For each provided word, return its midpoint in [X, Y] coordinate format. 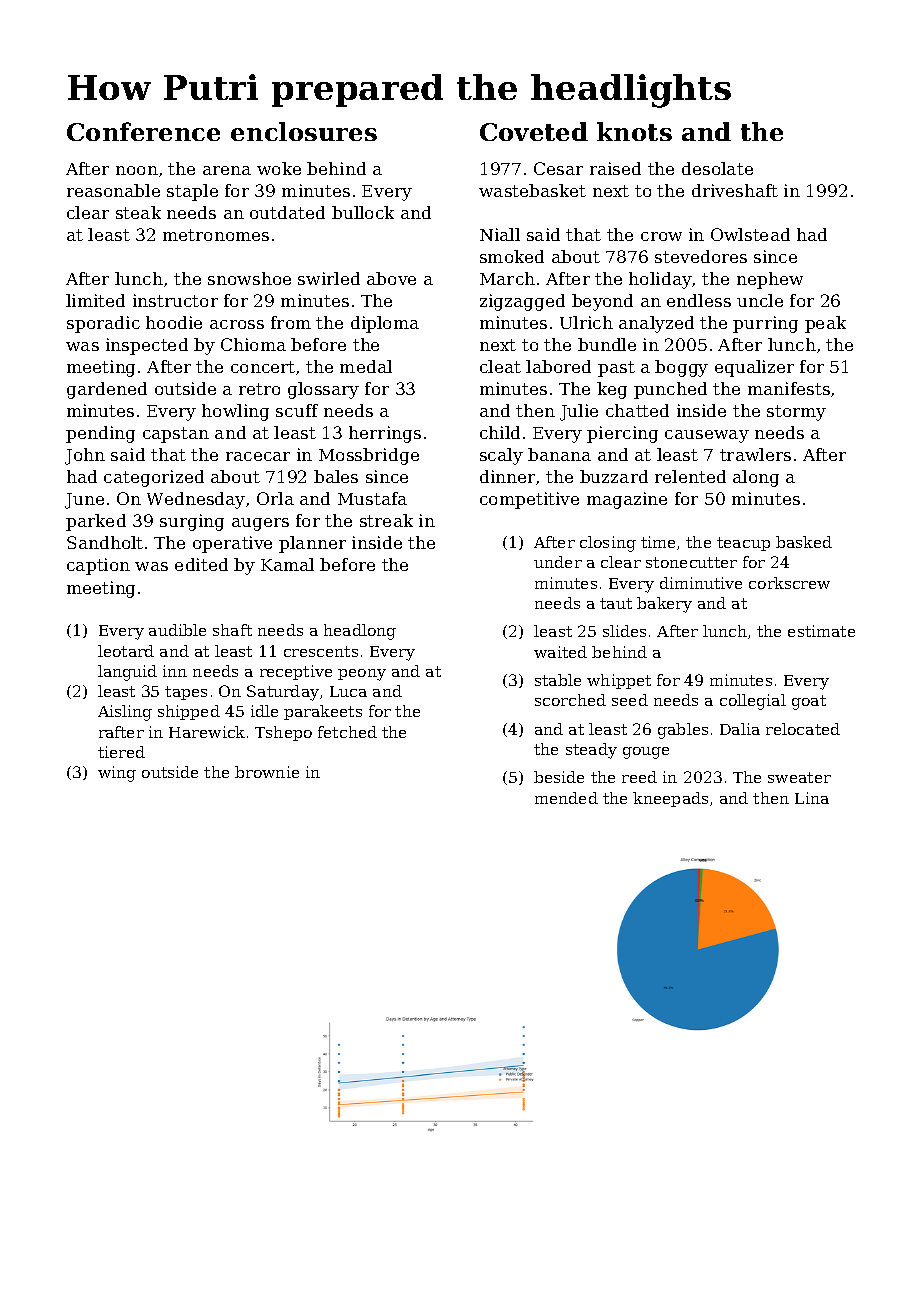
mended [566, 798]
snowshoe [249, 278]
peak [825, 324]
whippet [619, 681]
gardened [107, 390]
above [391, 278]
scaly [501, 456]
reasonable [113, 190]
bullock [363, 212]
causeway [707, 436]
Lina [812, 798]
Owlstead [750, 234]
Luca [348, 691]
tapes [186, 693]
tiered [121, 752]
